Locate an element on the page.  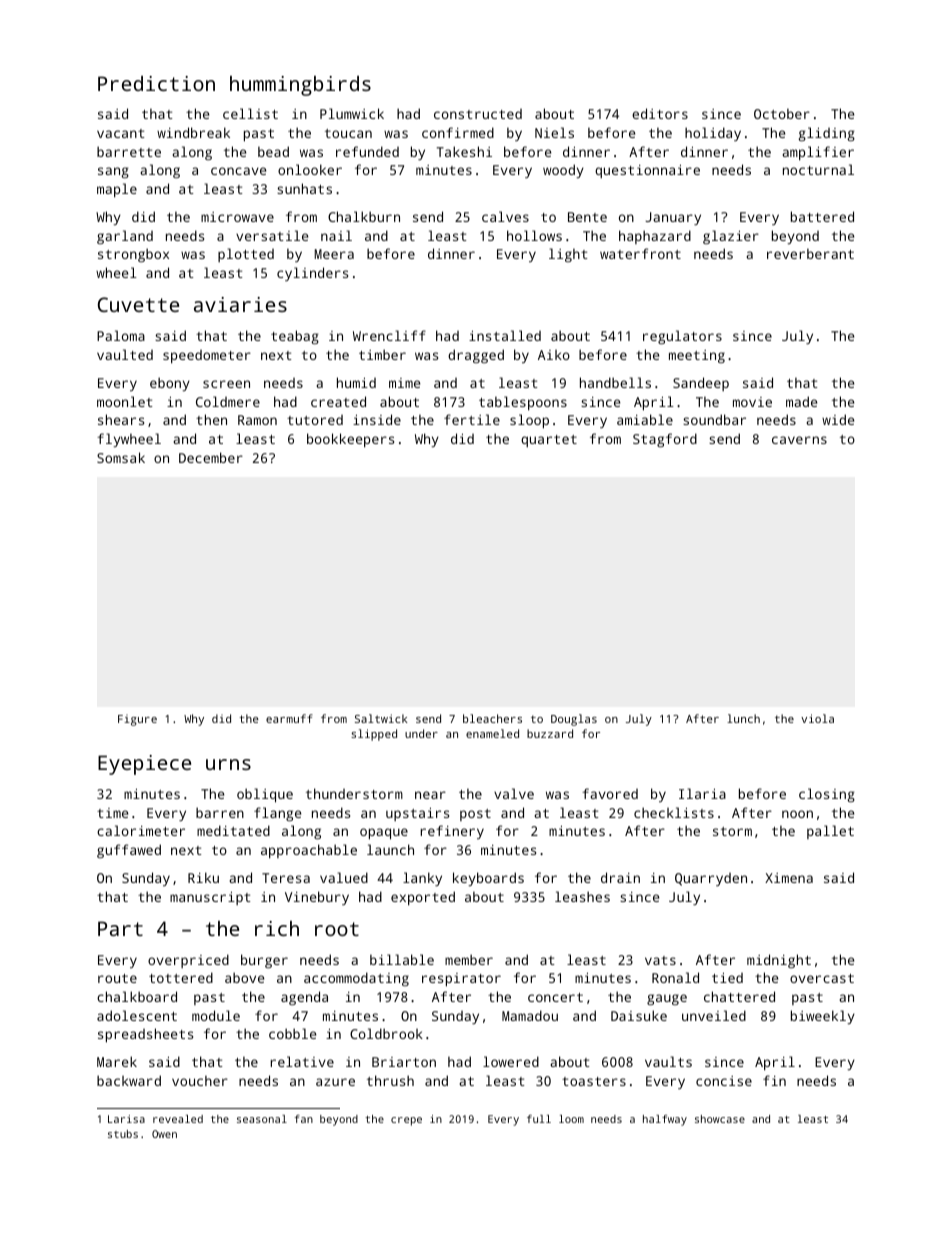
December is located at coordinates (211, 457).
